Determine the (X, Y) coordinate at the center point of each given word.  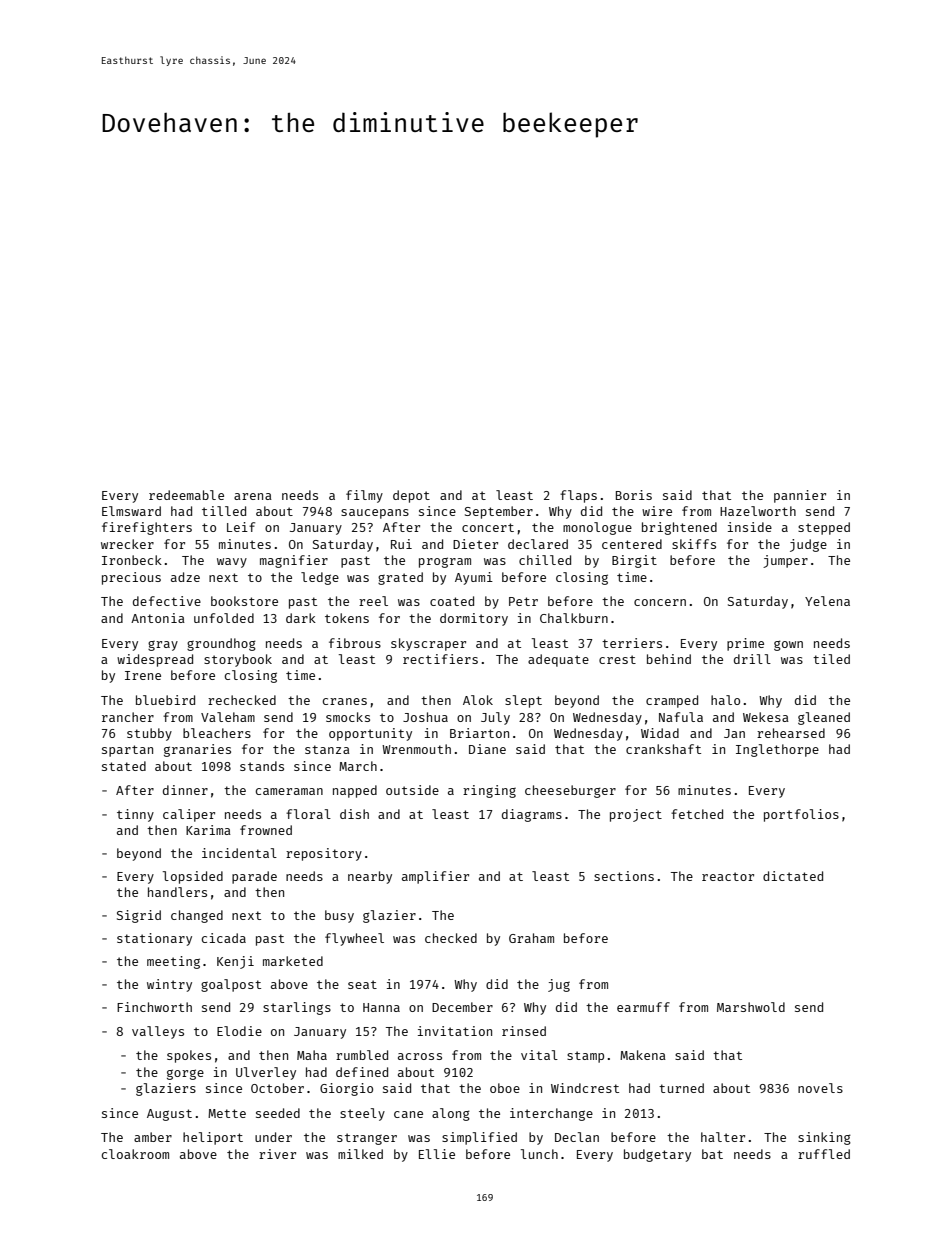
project (636, 815)
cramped (672, 701)
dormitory (474, 619)
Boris (634, 495)
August (169, 1115)
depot (411, 496)
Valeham (228, 717)
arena (253, 496)
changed (197, 916)
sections (624, 876)
